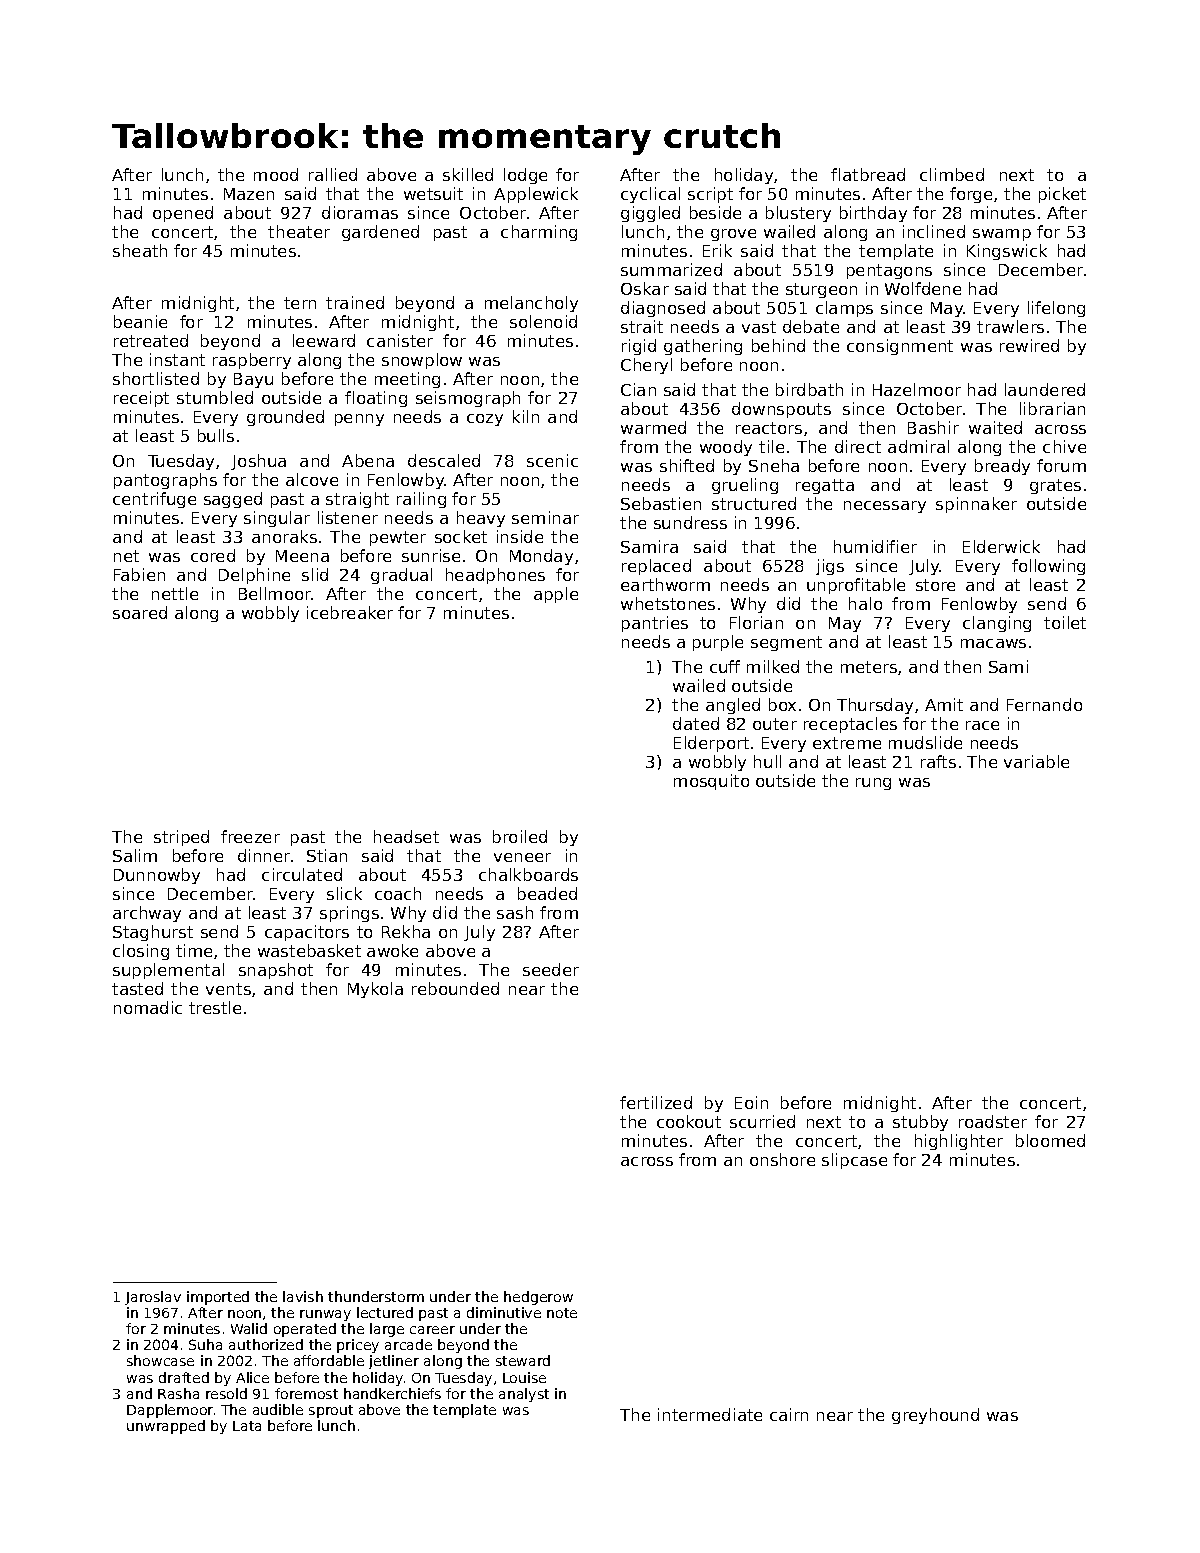  What do you see at coordinates (873, 784) in the document?
I see `rung` at bounding box center [873, 784].
